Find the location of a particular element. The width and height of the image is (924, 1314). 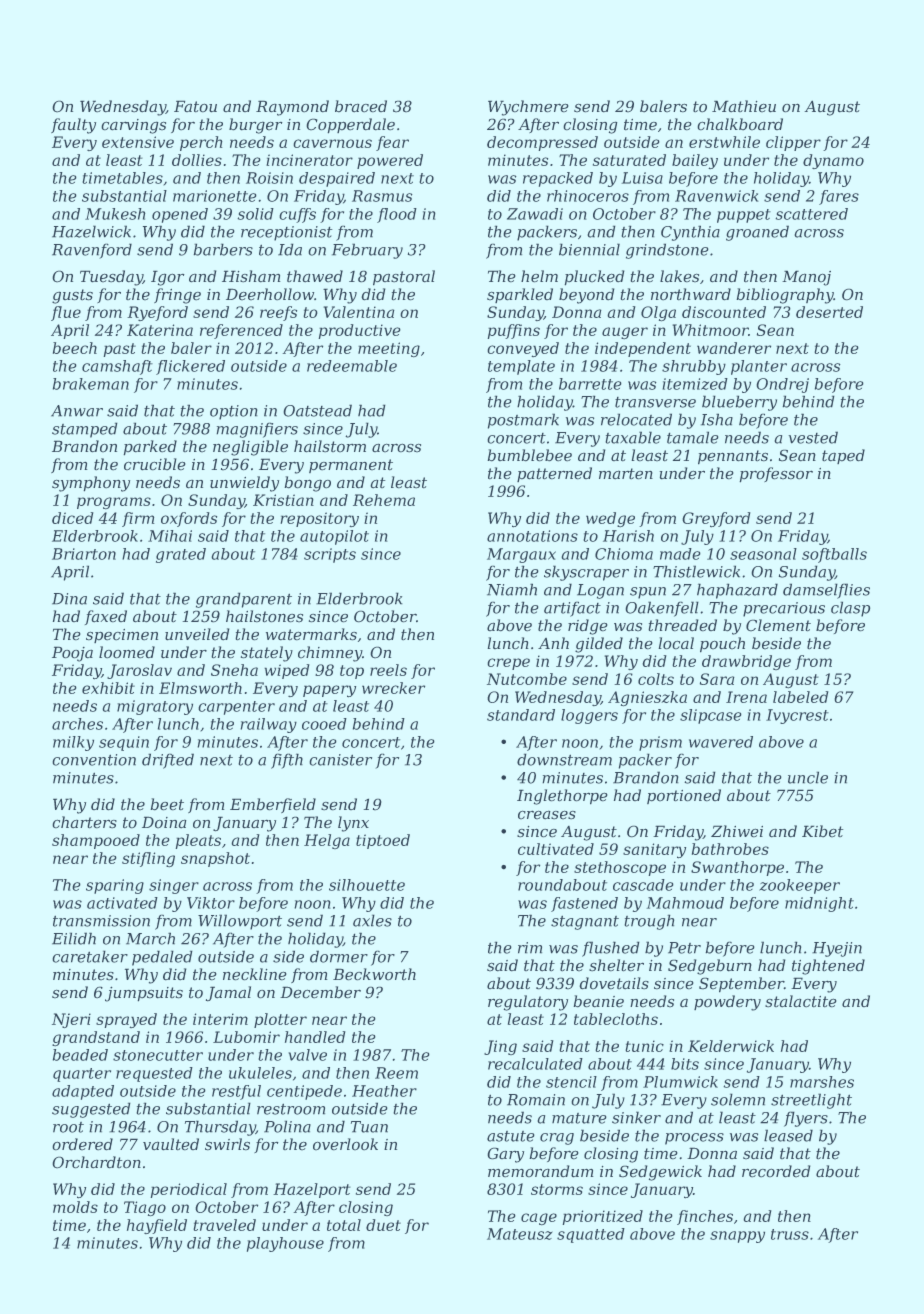

carvings is located at coordinates (133, 126).
